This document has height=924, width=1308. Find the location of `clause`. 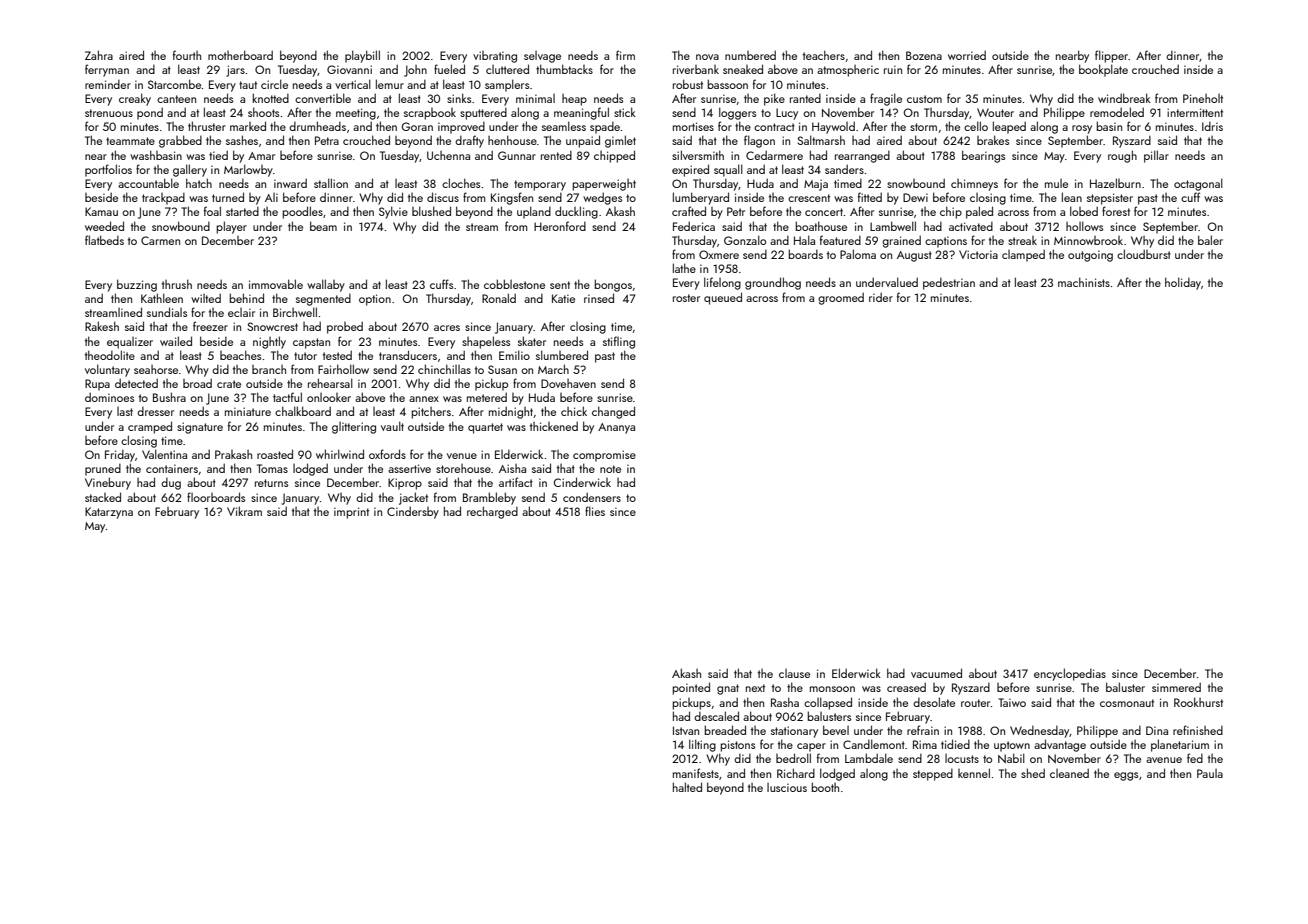

clause is located at coordinates (794, 673).
